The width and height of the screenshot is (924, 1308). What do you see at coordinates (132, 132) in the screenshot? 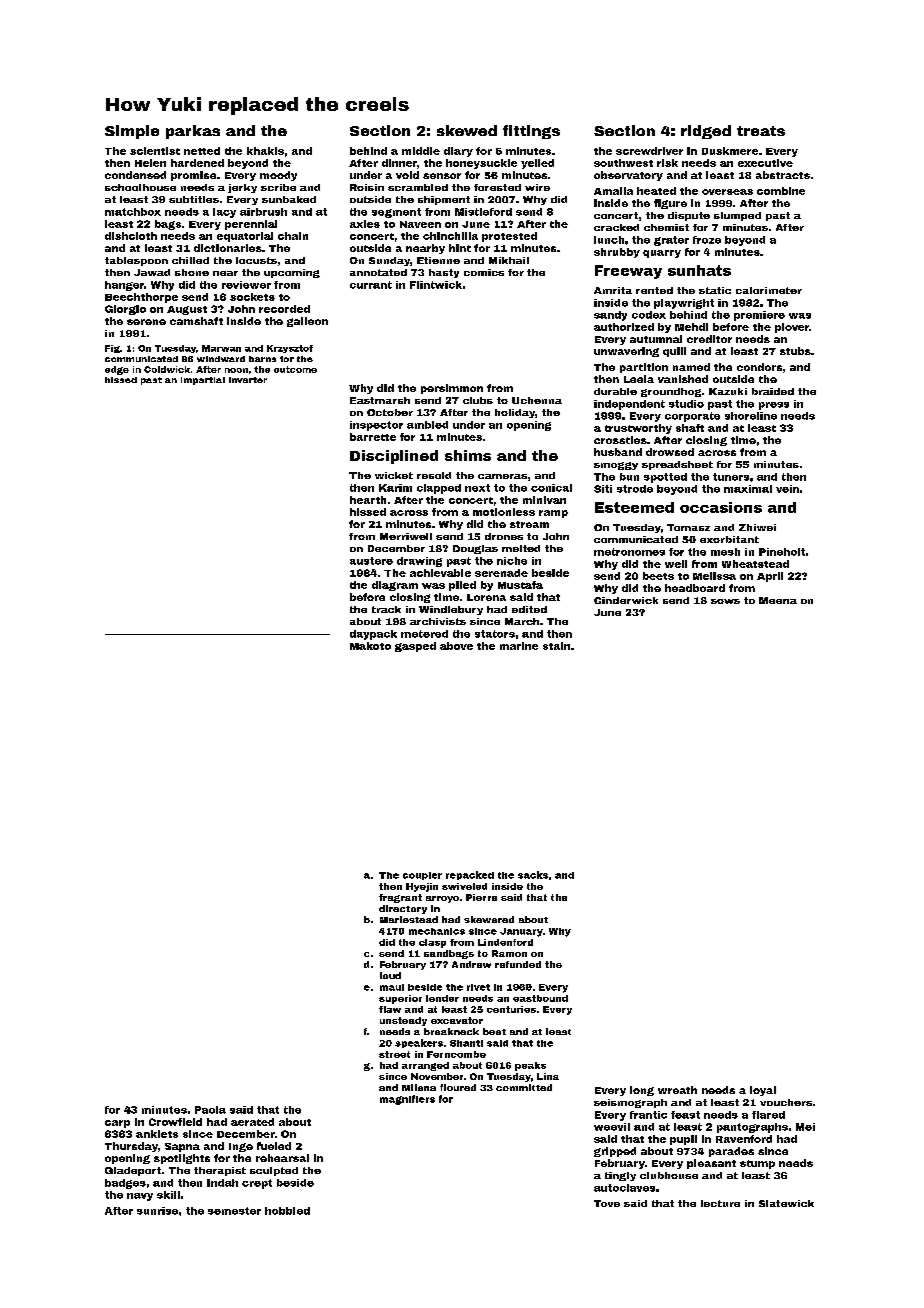
I see `Simple` at bounding box center [132, 132].
